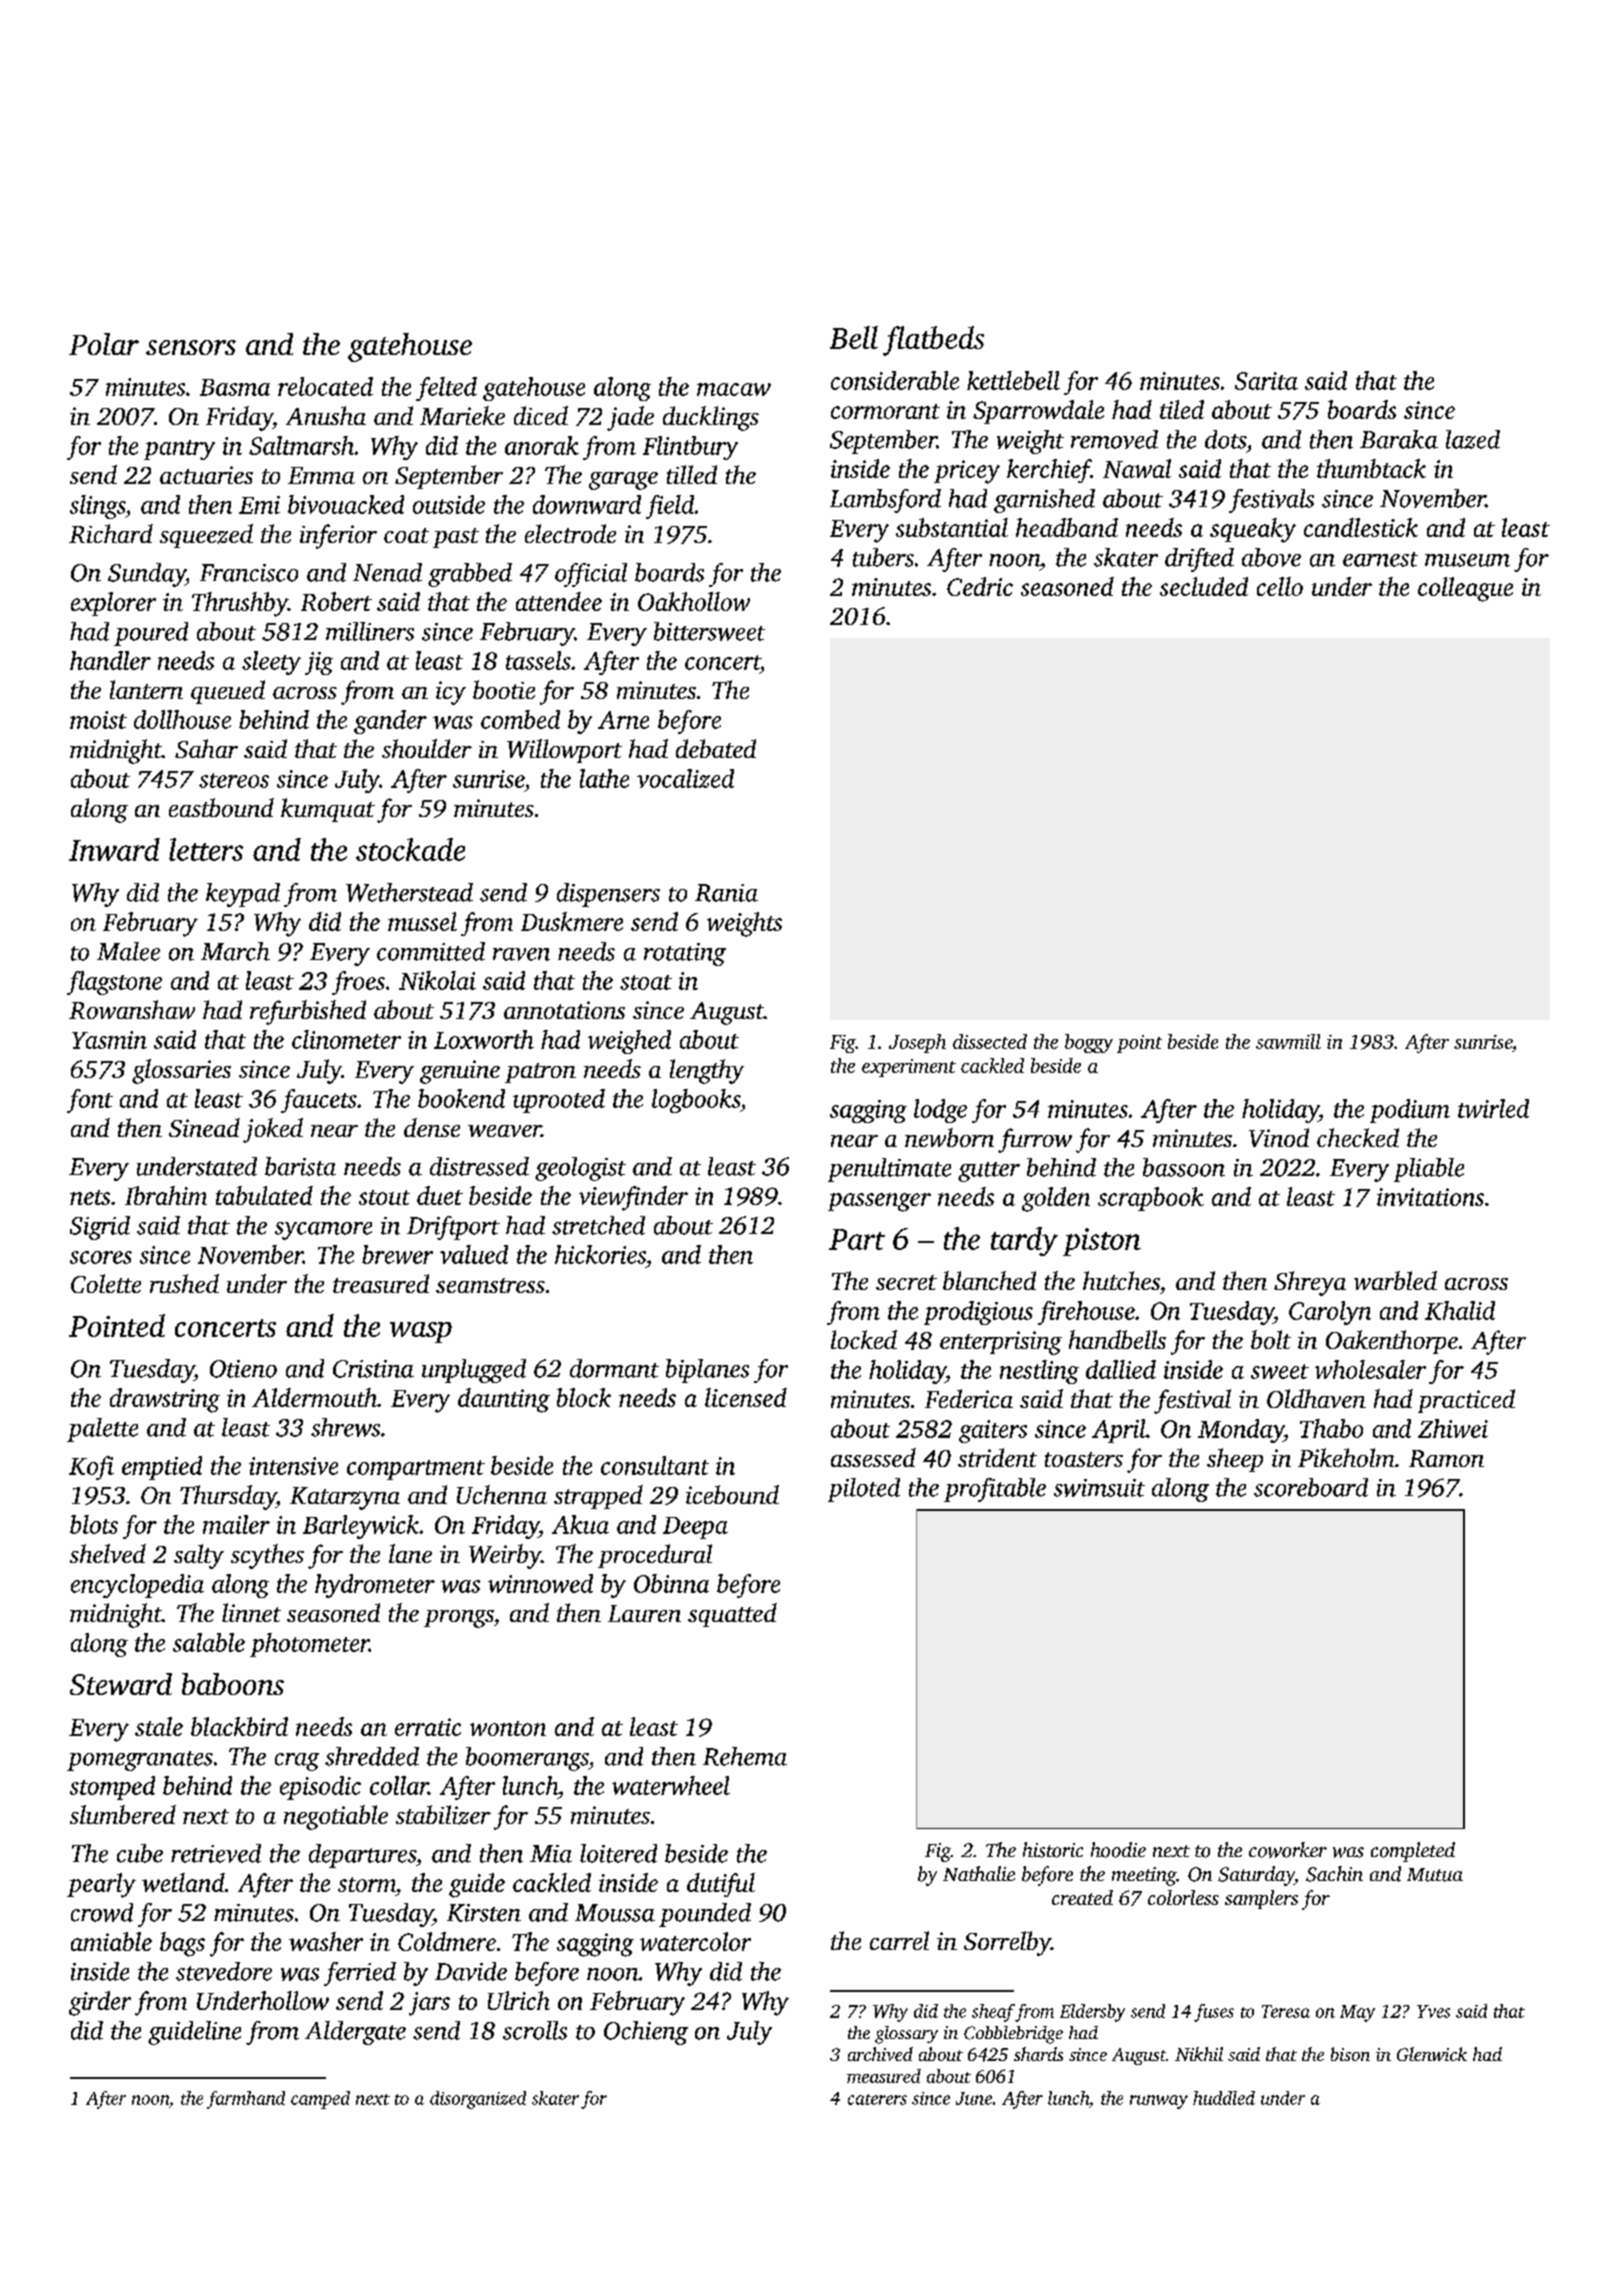  I want to click on colleague, so click(1465, 589).
